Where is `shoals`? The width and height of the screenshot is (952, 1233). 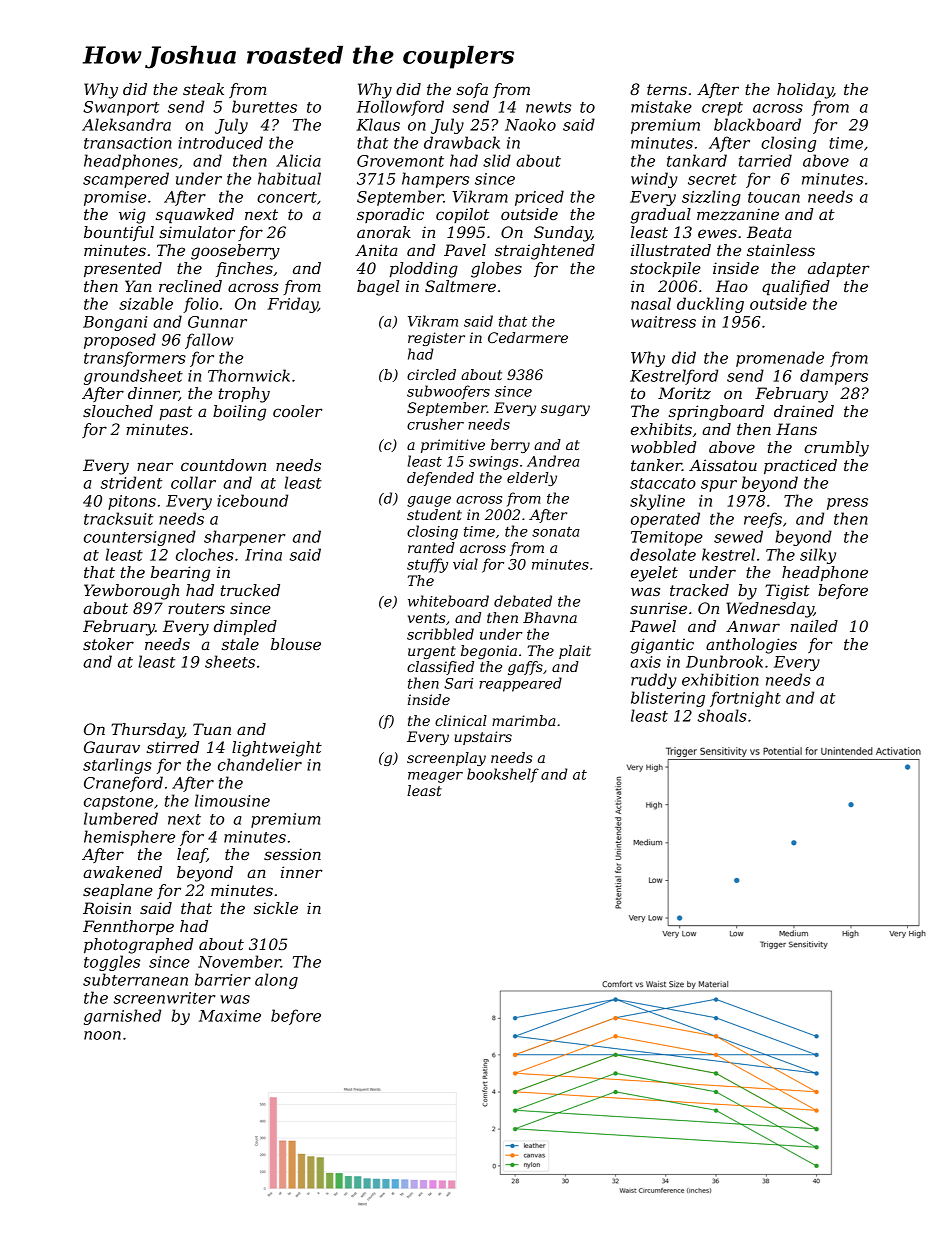 shoals is located at coordinates (722, 715).
